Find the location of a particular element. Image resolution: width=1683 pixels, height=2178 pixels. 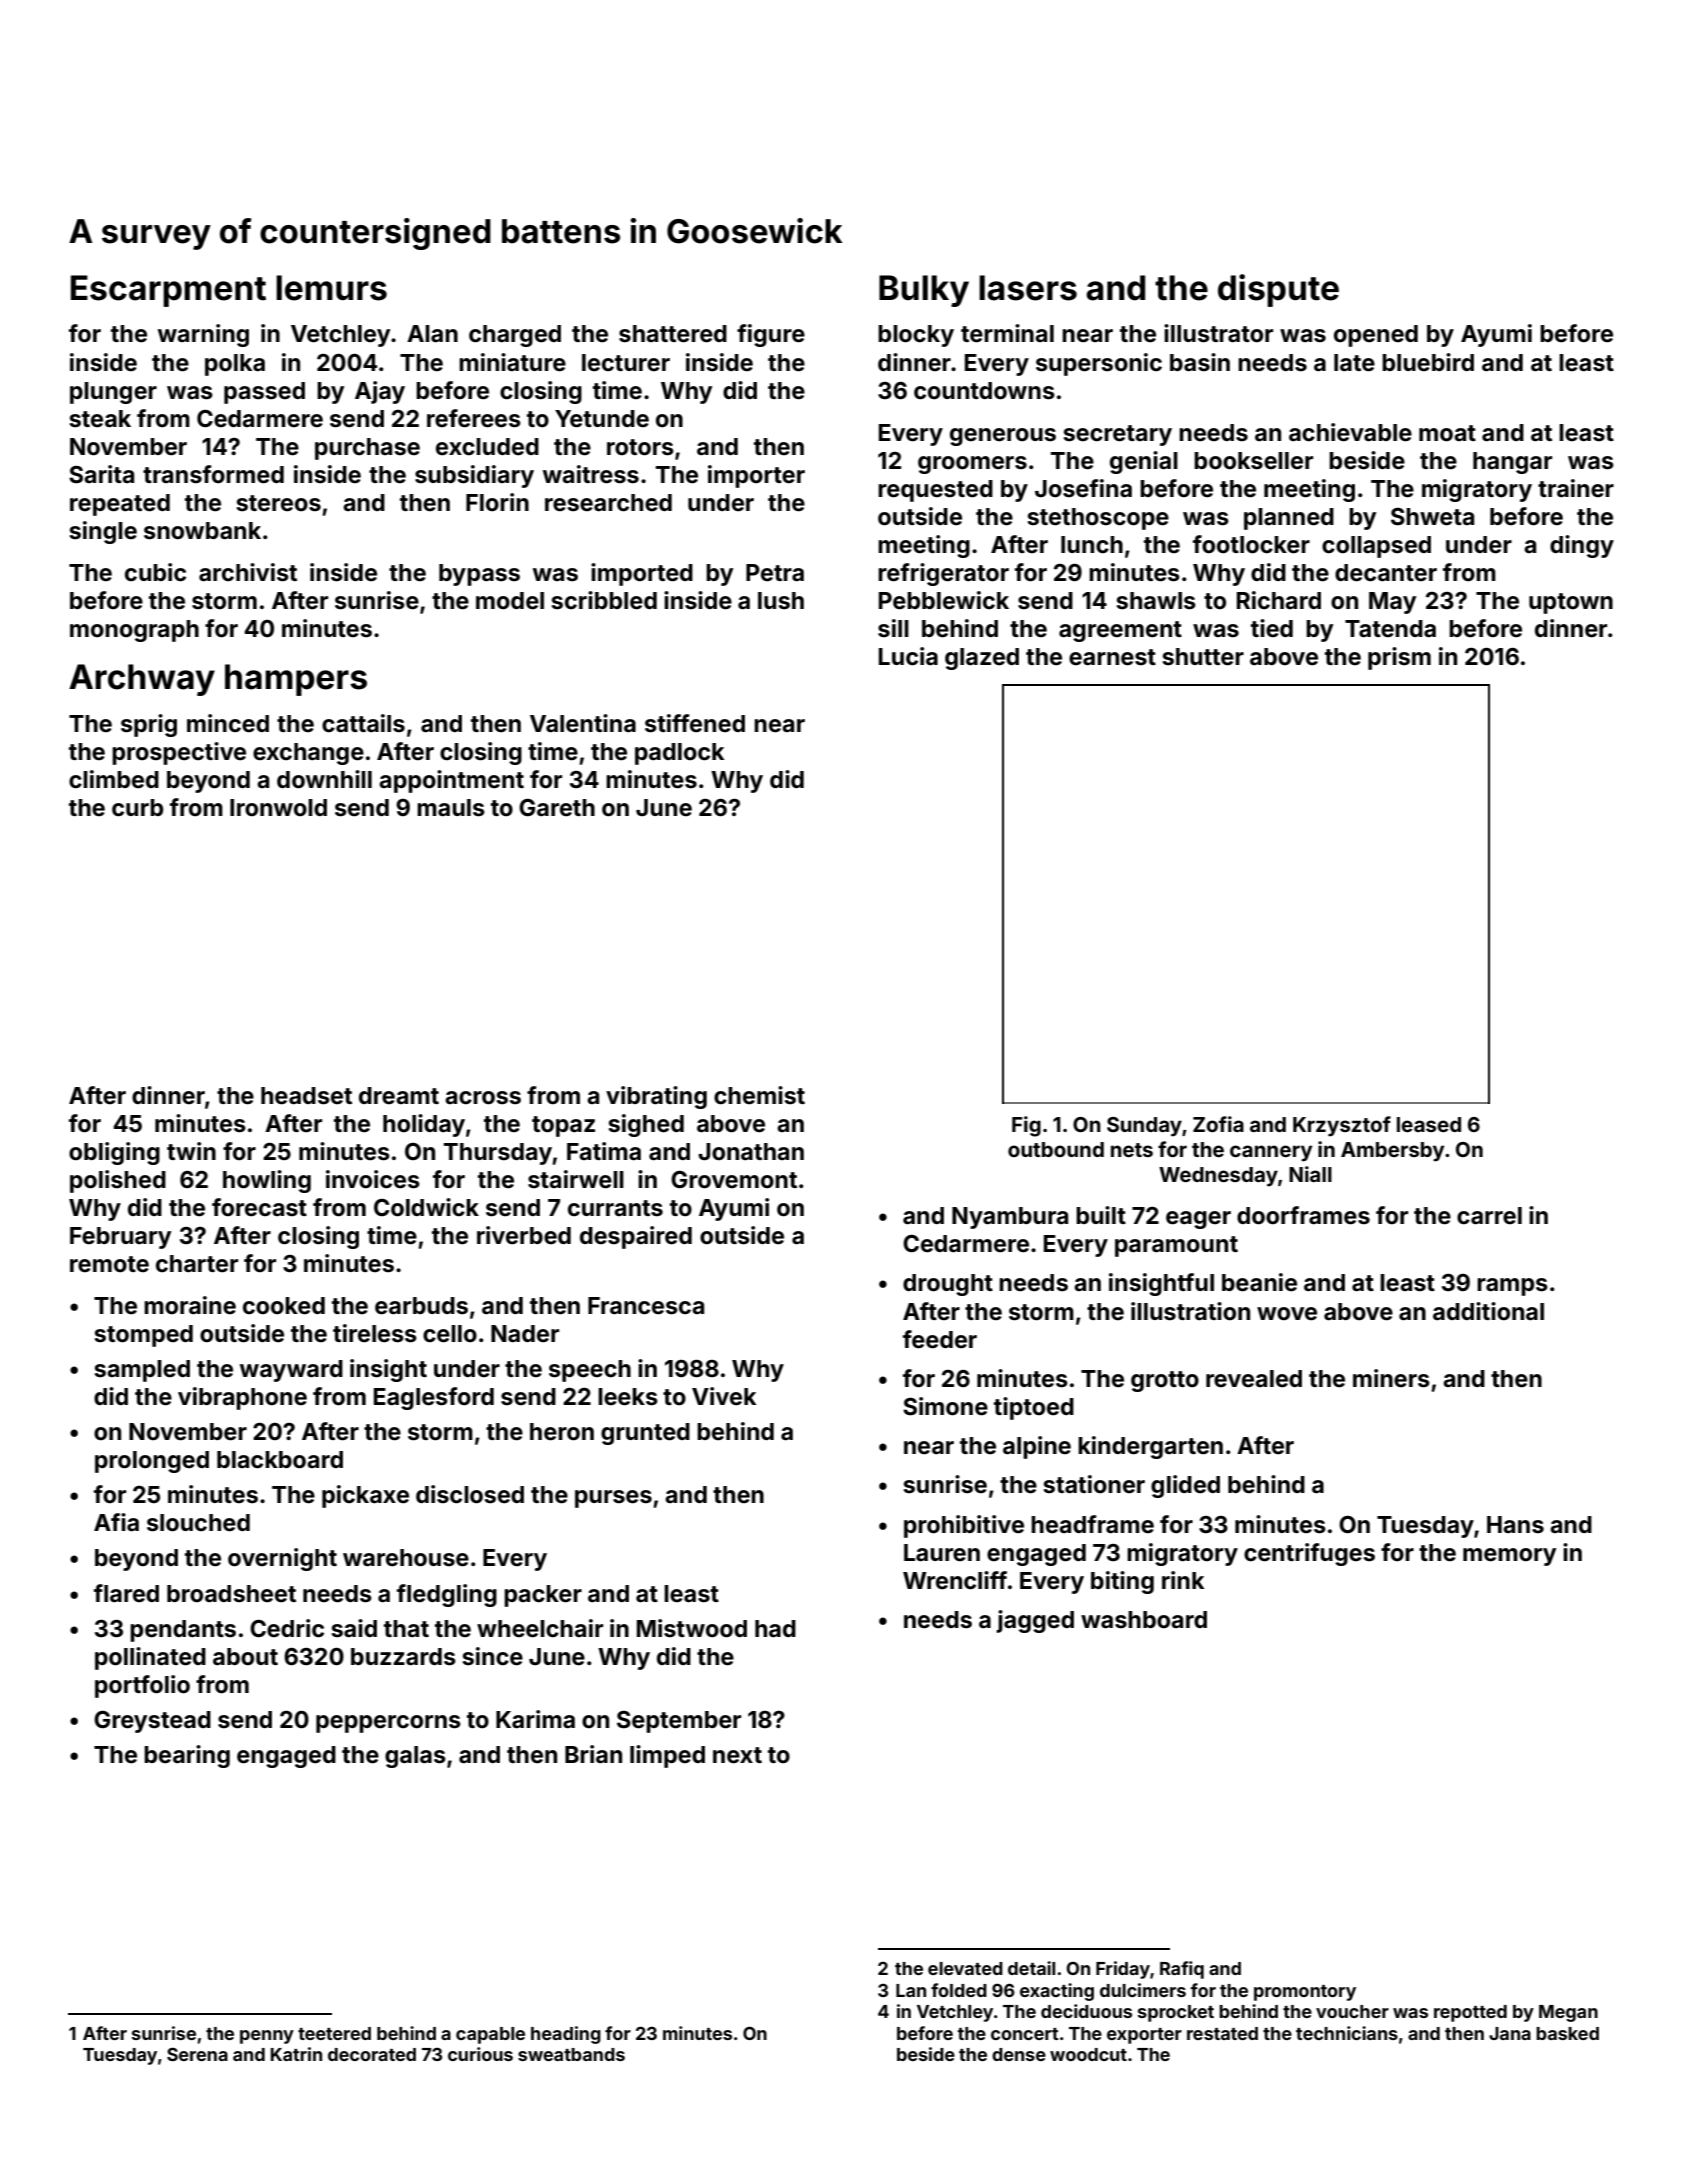

Escarpment is located at coordinates (168, 291).
